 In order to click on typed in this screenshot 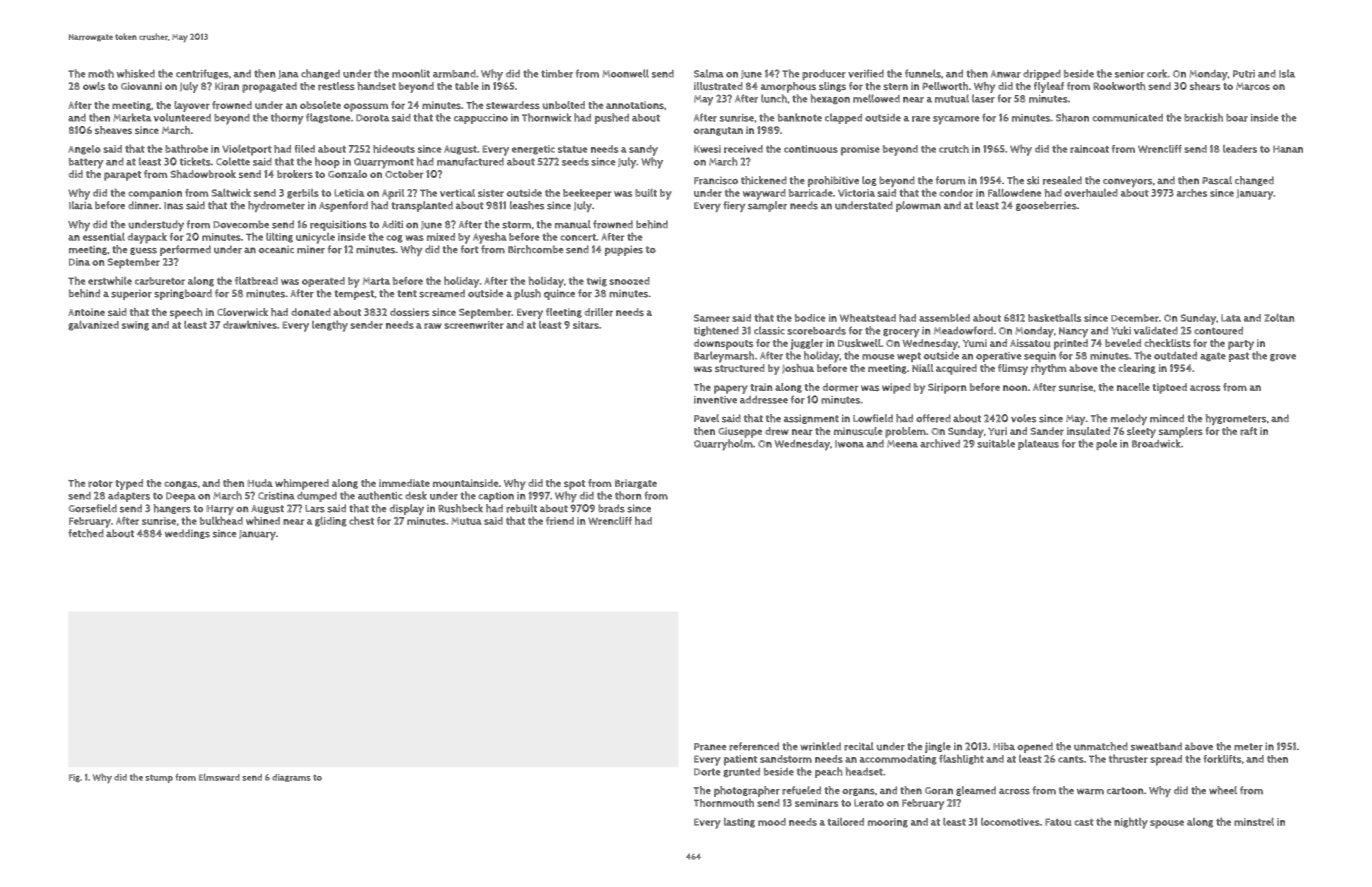, I will do `click(129, 484)`.
